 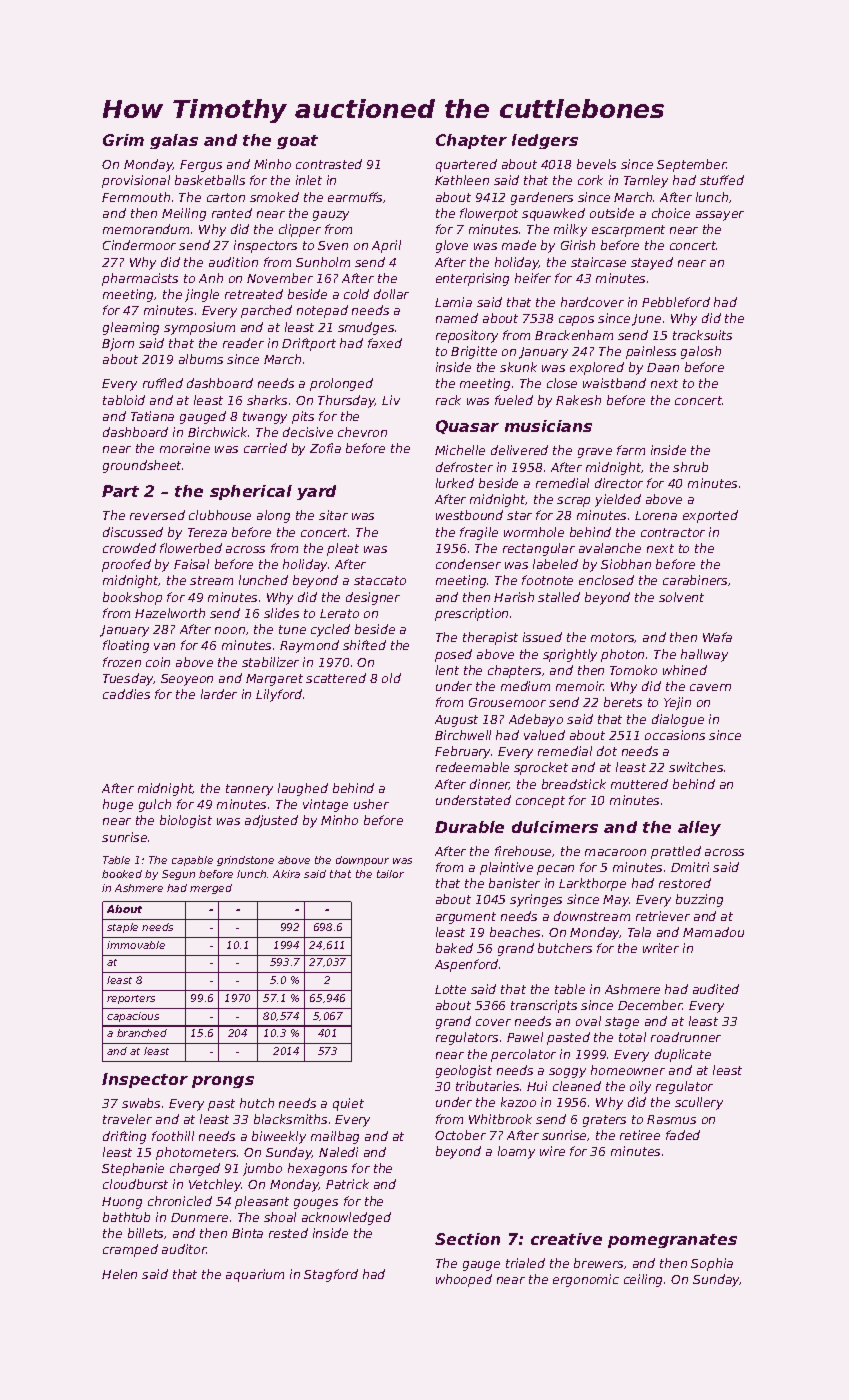 I want to click on Stagford, so click(x=331, y=1275).
